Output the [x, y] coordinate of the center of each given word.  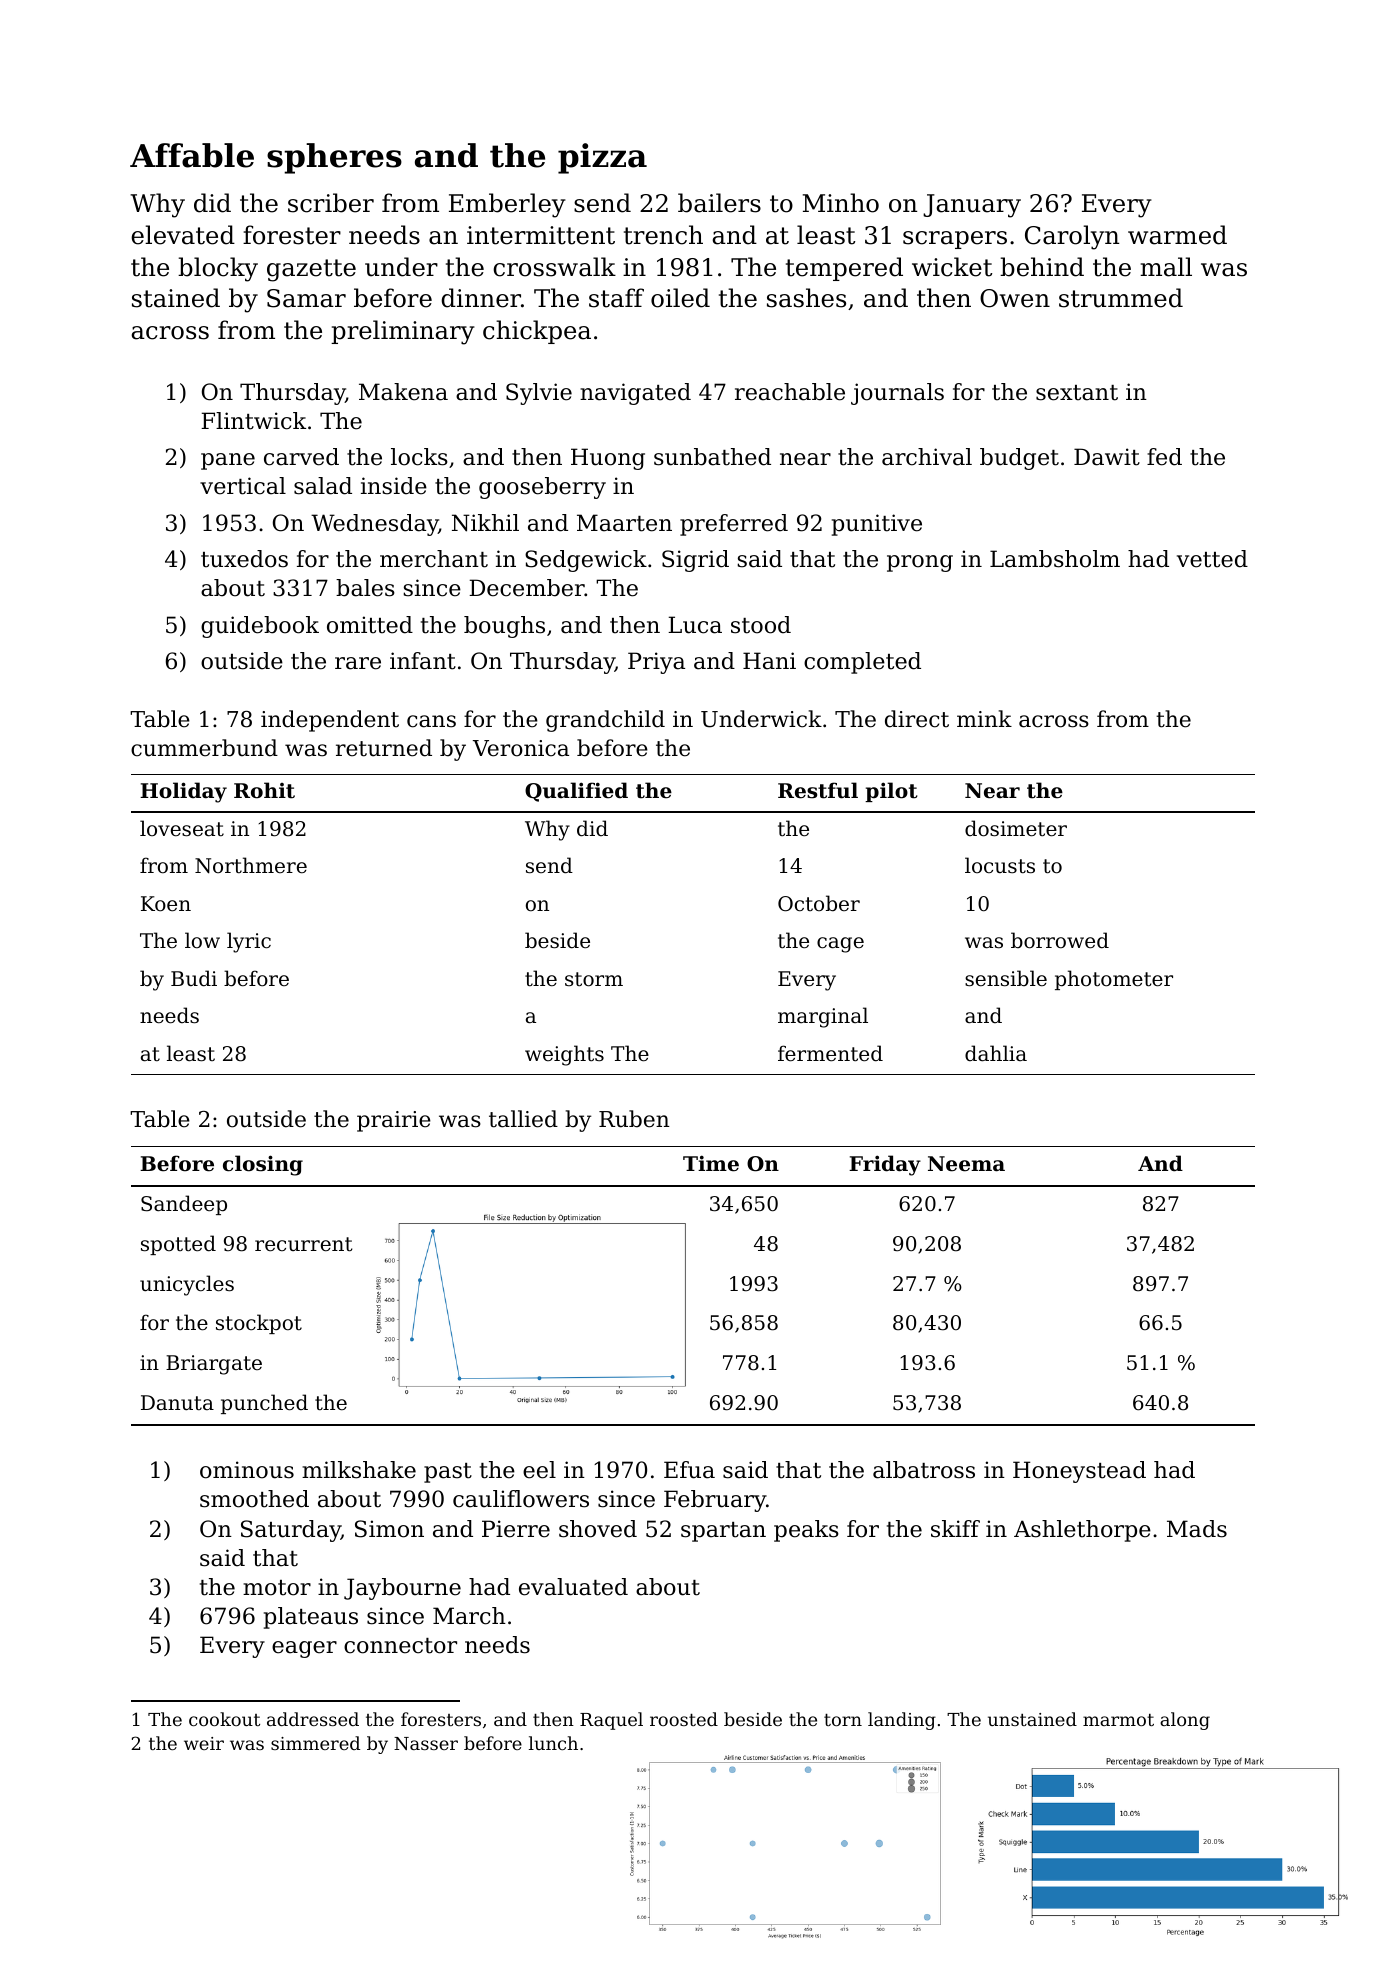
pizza [602, 158]
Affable [192, 155]
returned [384, 748]
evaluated [573, 1587]
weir [204, 1743]
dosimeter [1016, 828]
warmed [1177, 235]
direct [917, 719]
